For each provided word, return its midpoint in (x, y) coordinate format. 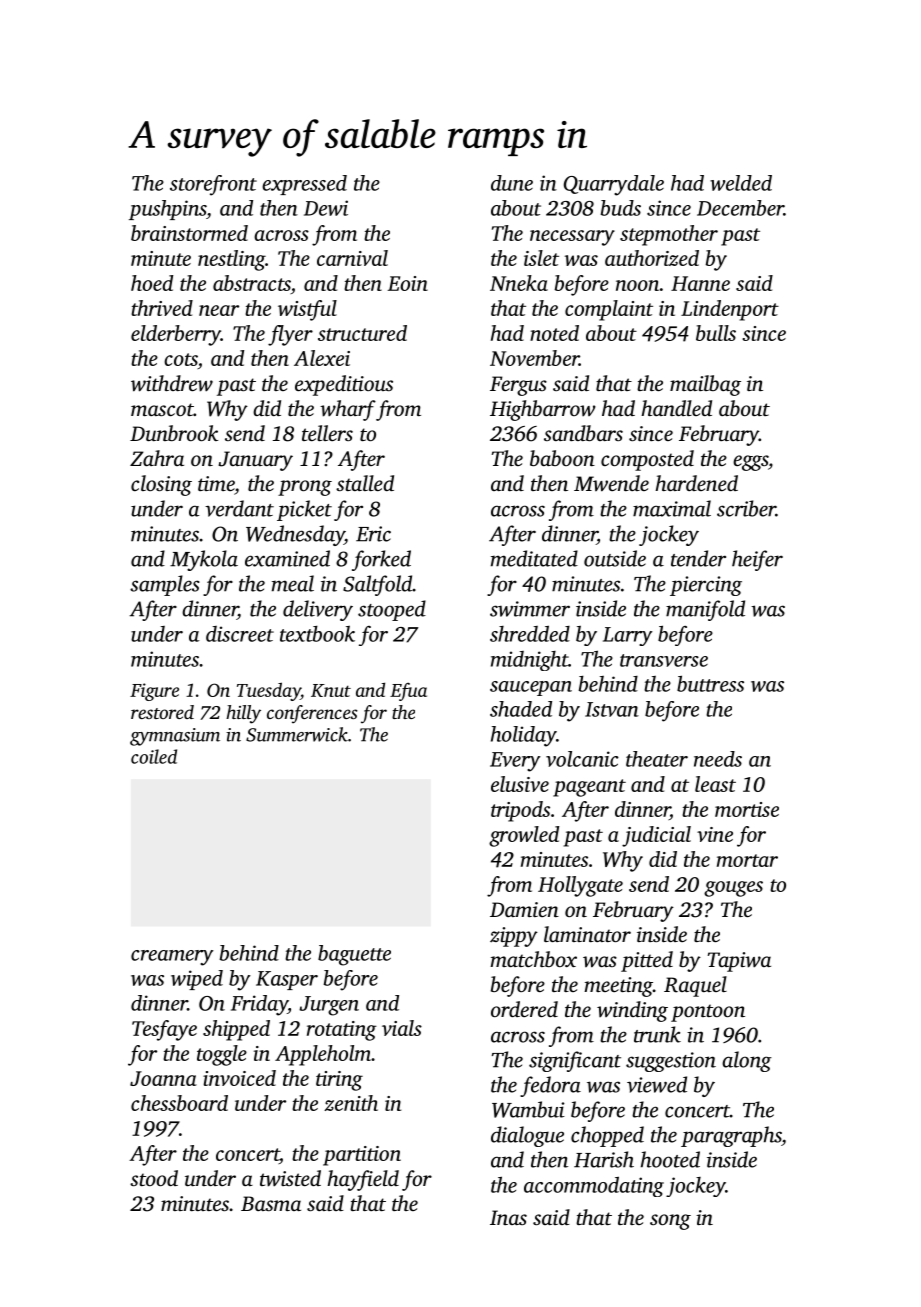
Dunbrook (174, 433)
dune (512, 183)
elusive (520, 784)
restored (162, 712)
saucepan (531, 688)
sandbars (583, 433)
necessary (572, 238)
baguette (354, 955)
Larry (628, 636)
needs (718, 759)
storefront (213, 185)
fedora (550, 1086)
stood (154, 1178)
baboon (562, 458)
